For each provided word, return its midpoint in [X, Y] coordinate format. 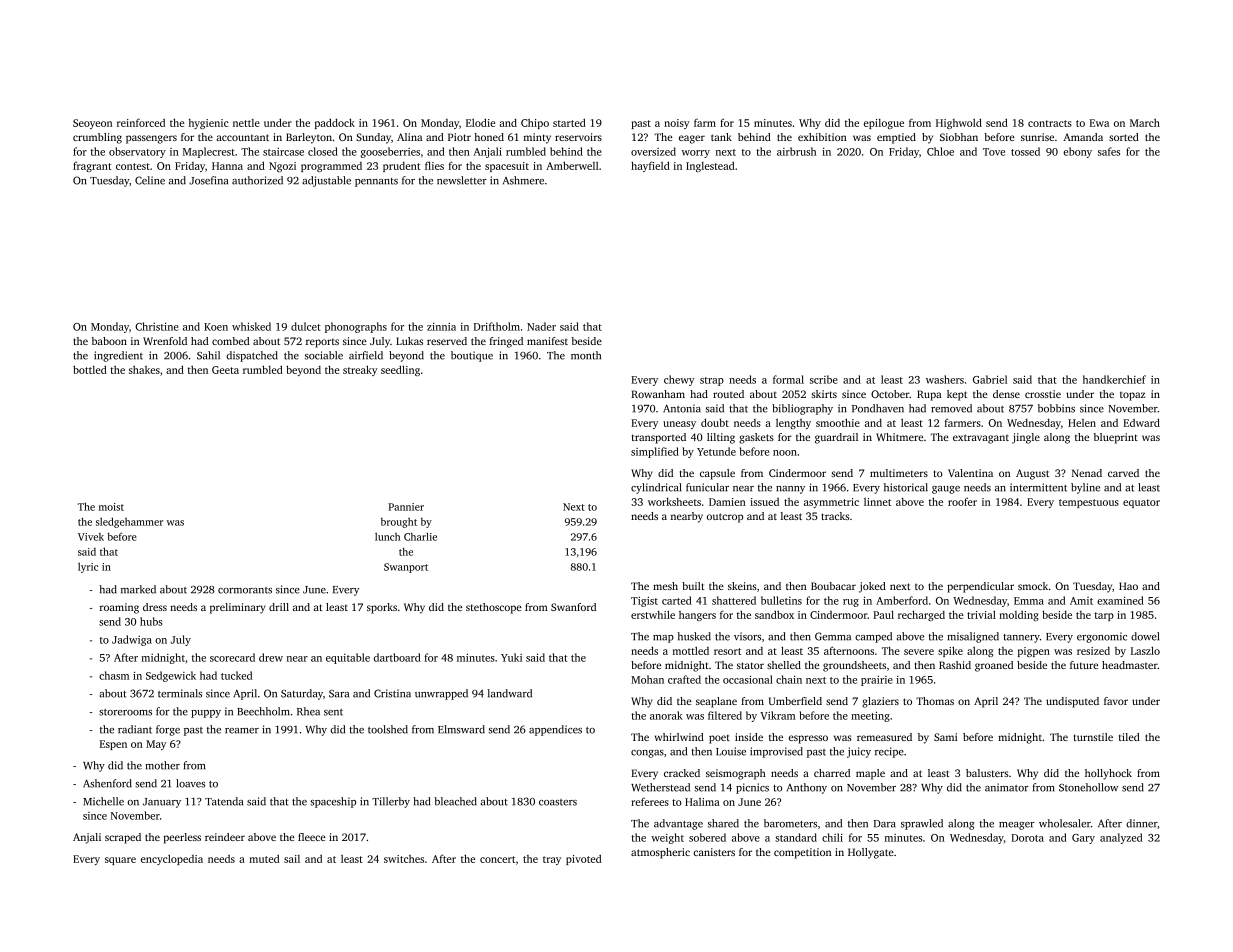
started [569, 122]
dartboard [397, 657]
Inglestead [710, 166]
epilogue [884, 124]
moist [111, 507]
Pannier [406, 507]
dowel [1145, 636]
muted [264, 858]
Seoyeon [92, 124]
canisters [714, 852]
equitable [348, 658]
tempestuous [1089, 503]
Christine [157, 326]
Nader [541, 326]
